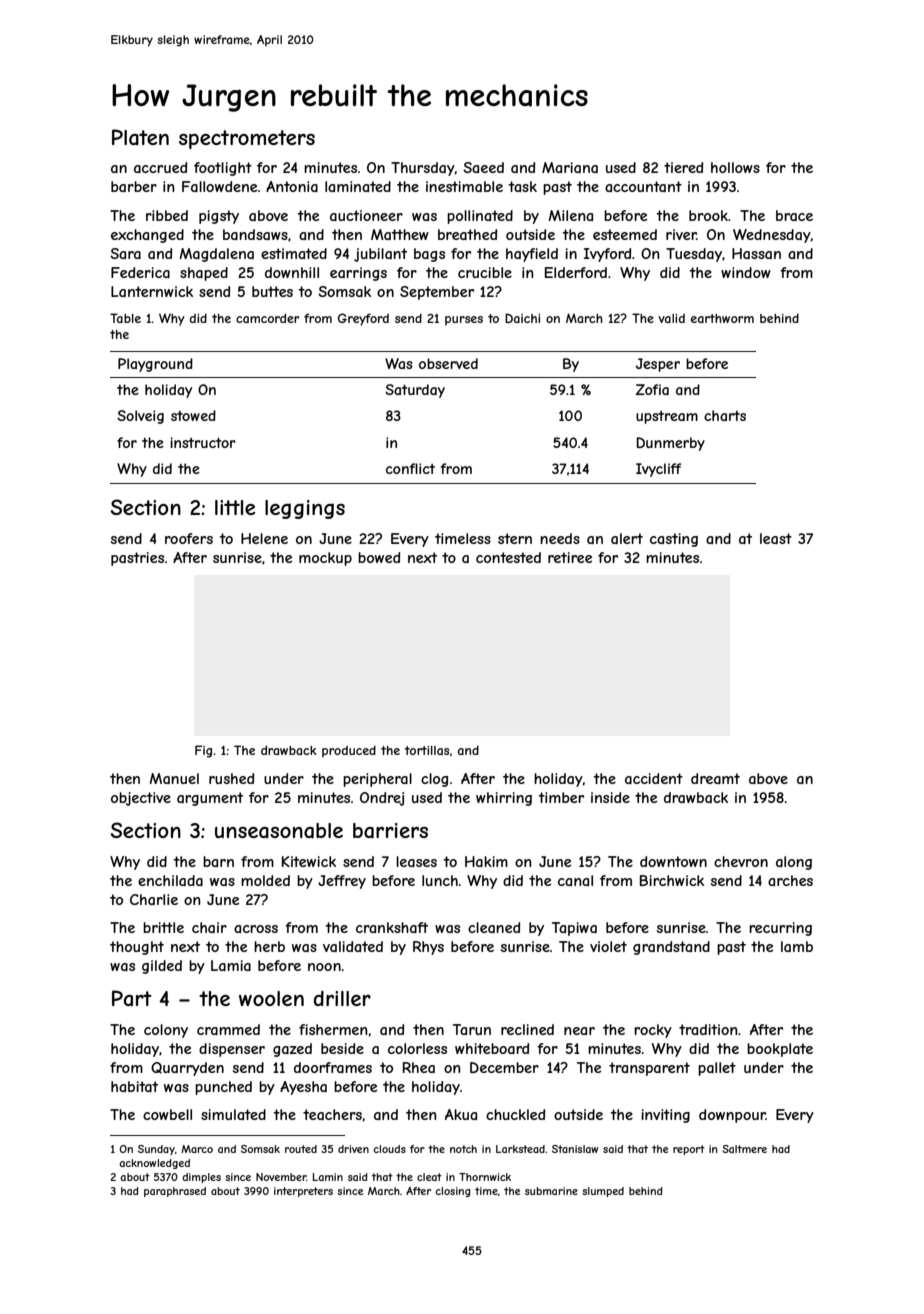  Describe the element at coordinates (175, 1192) in the document. I see `paraphrased` at that location.
